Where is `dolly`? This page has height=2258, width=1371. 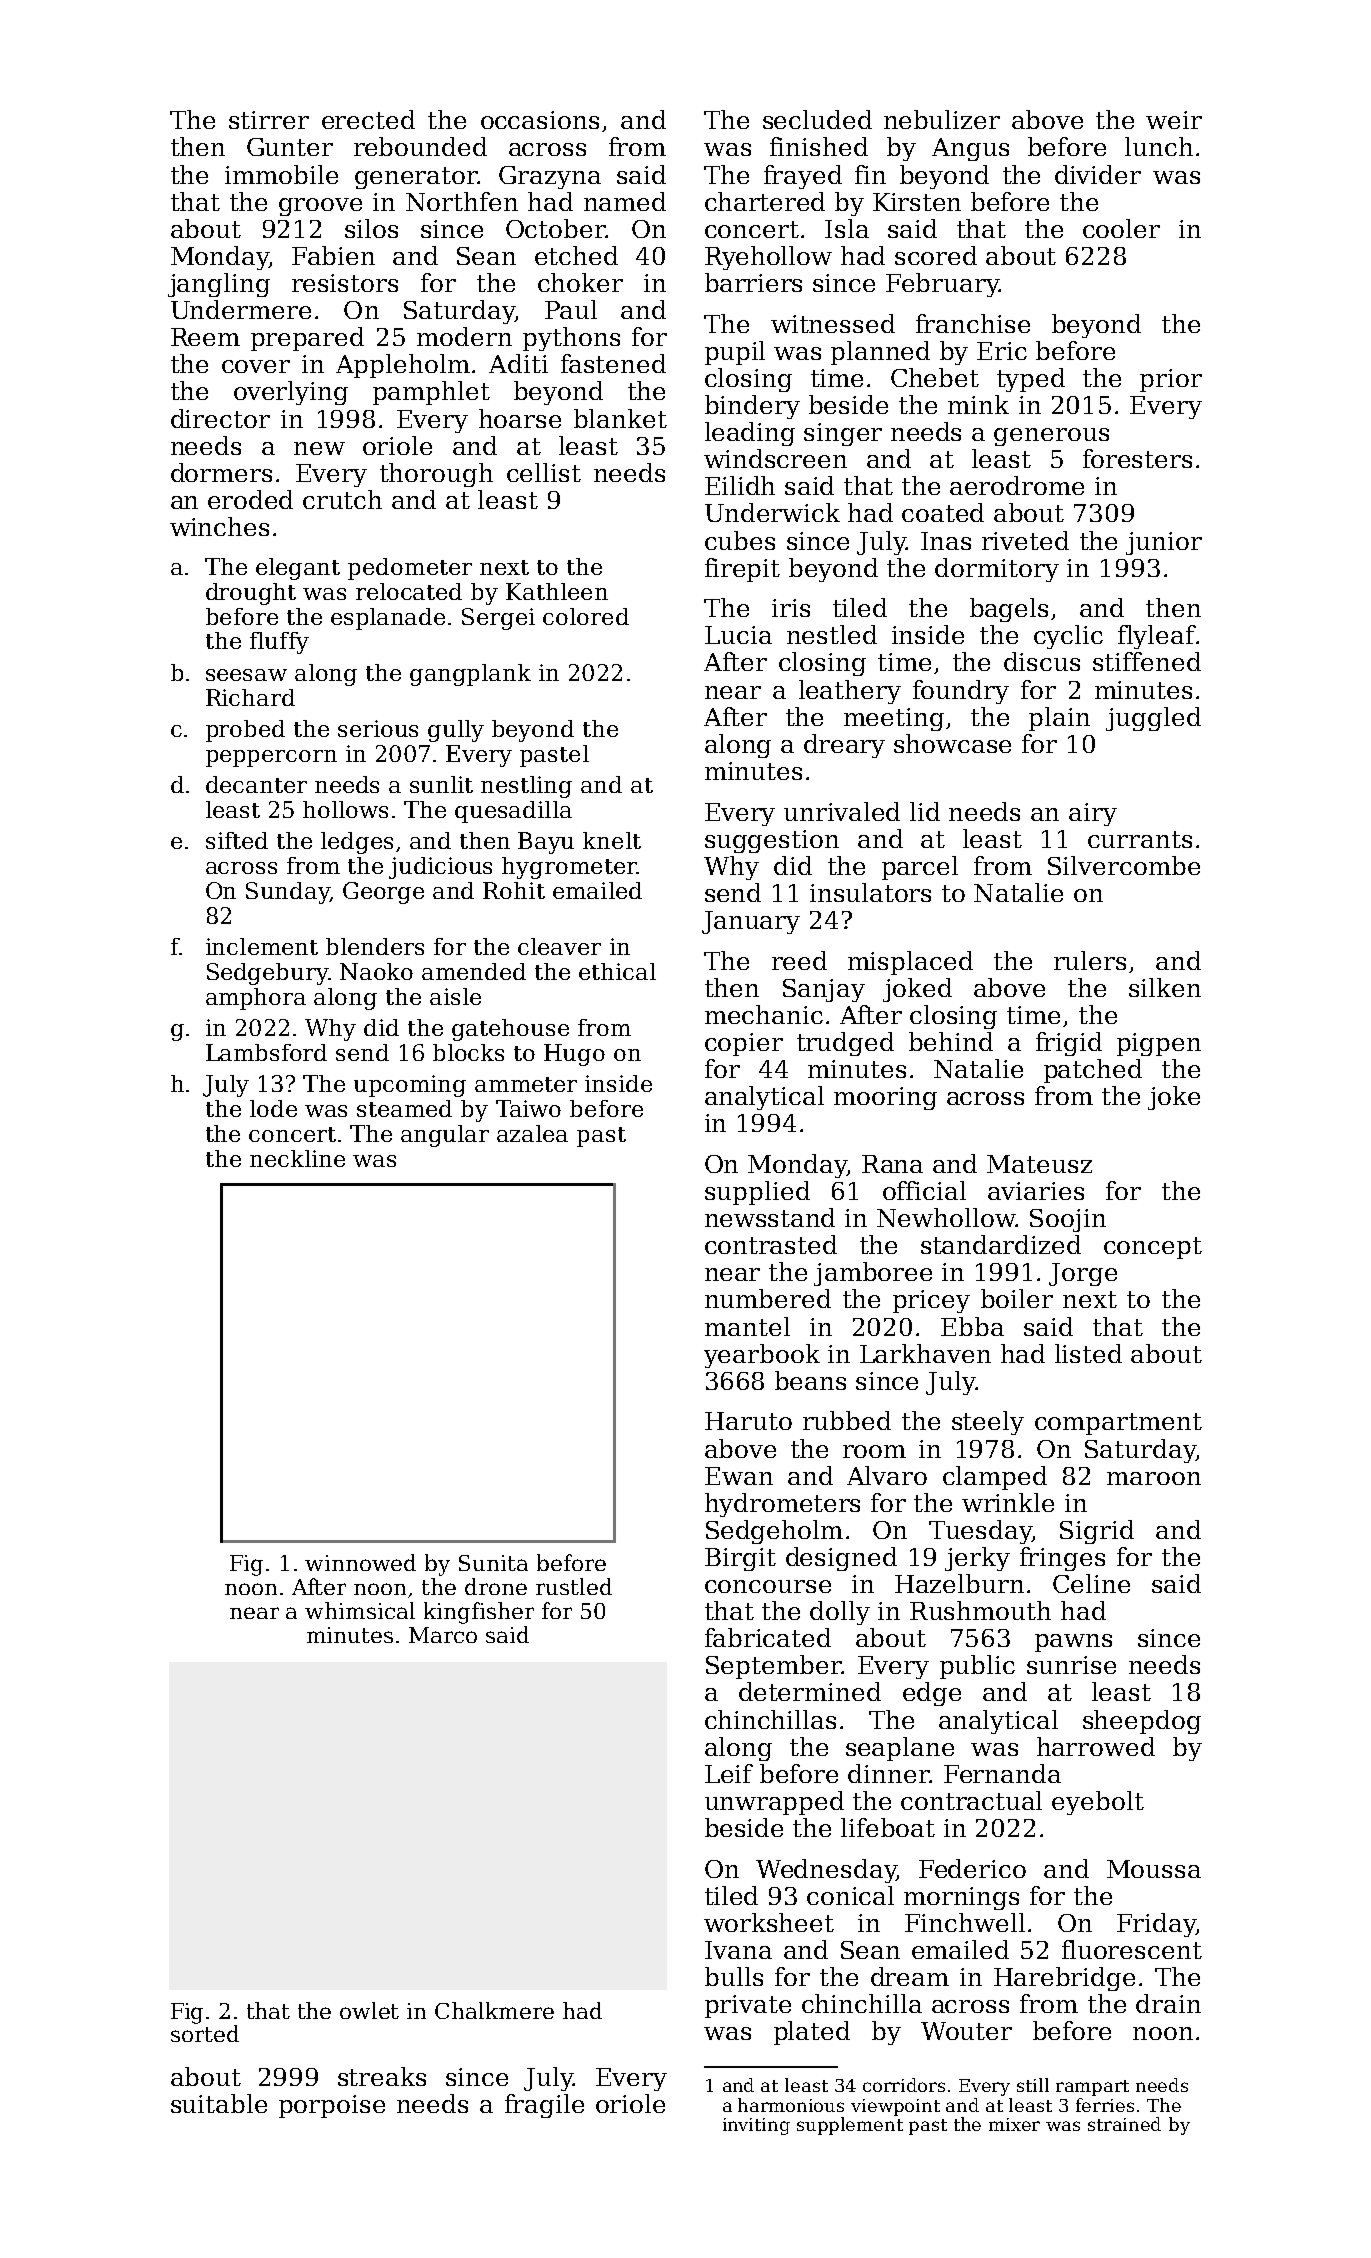 dolly is located at coordinates (840, 1613).
